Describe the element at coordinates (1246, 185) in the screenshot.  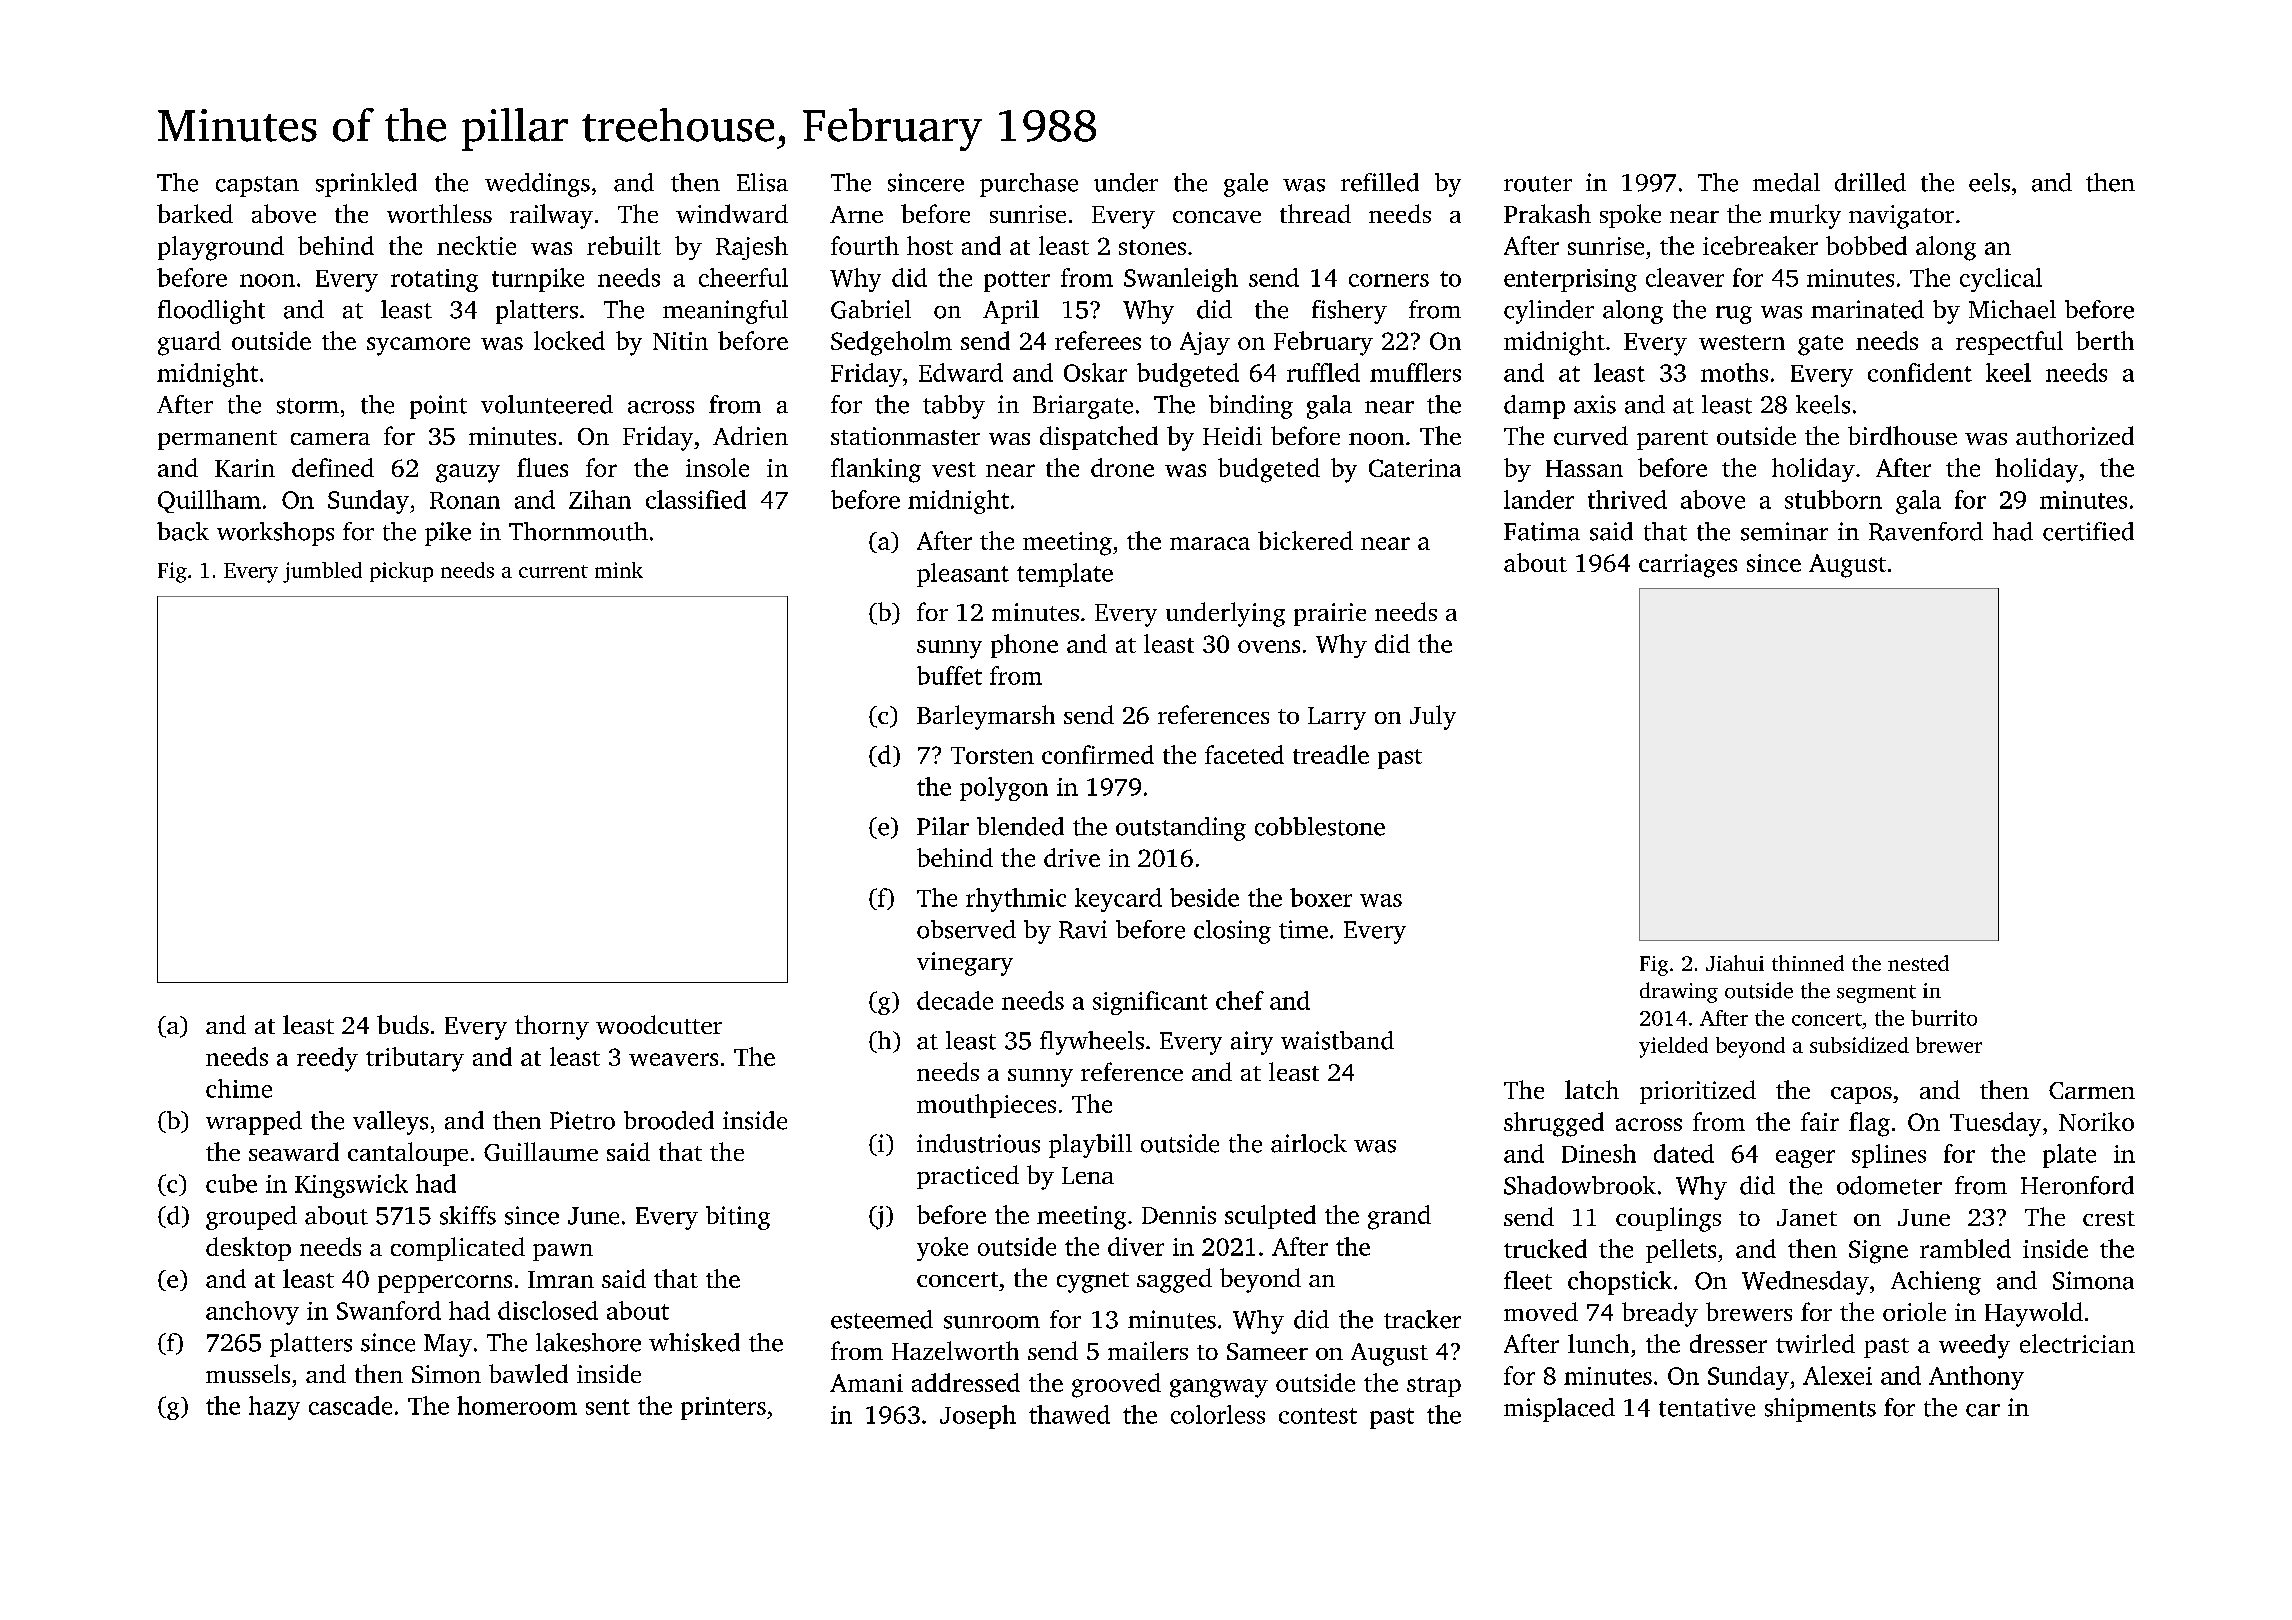
I see `gale` at that location.
